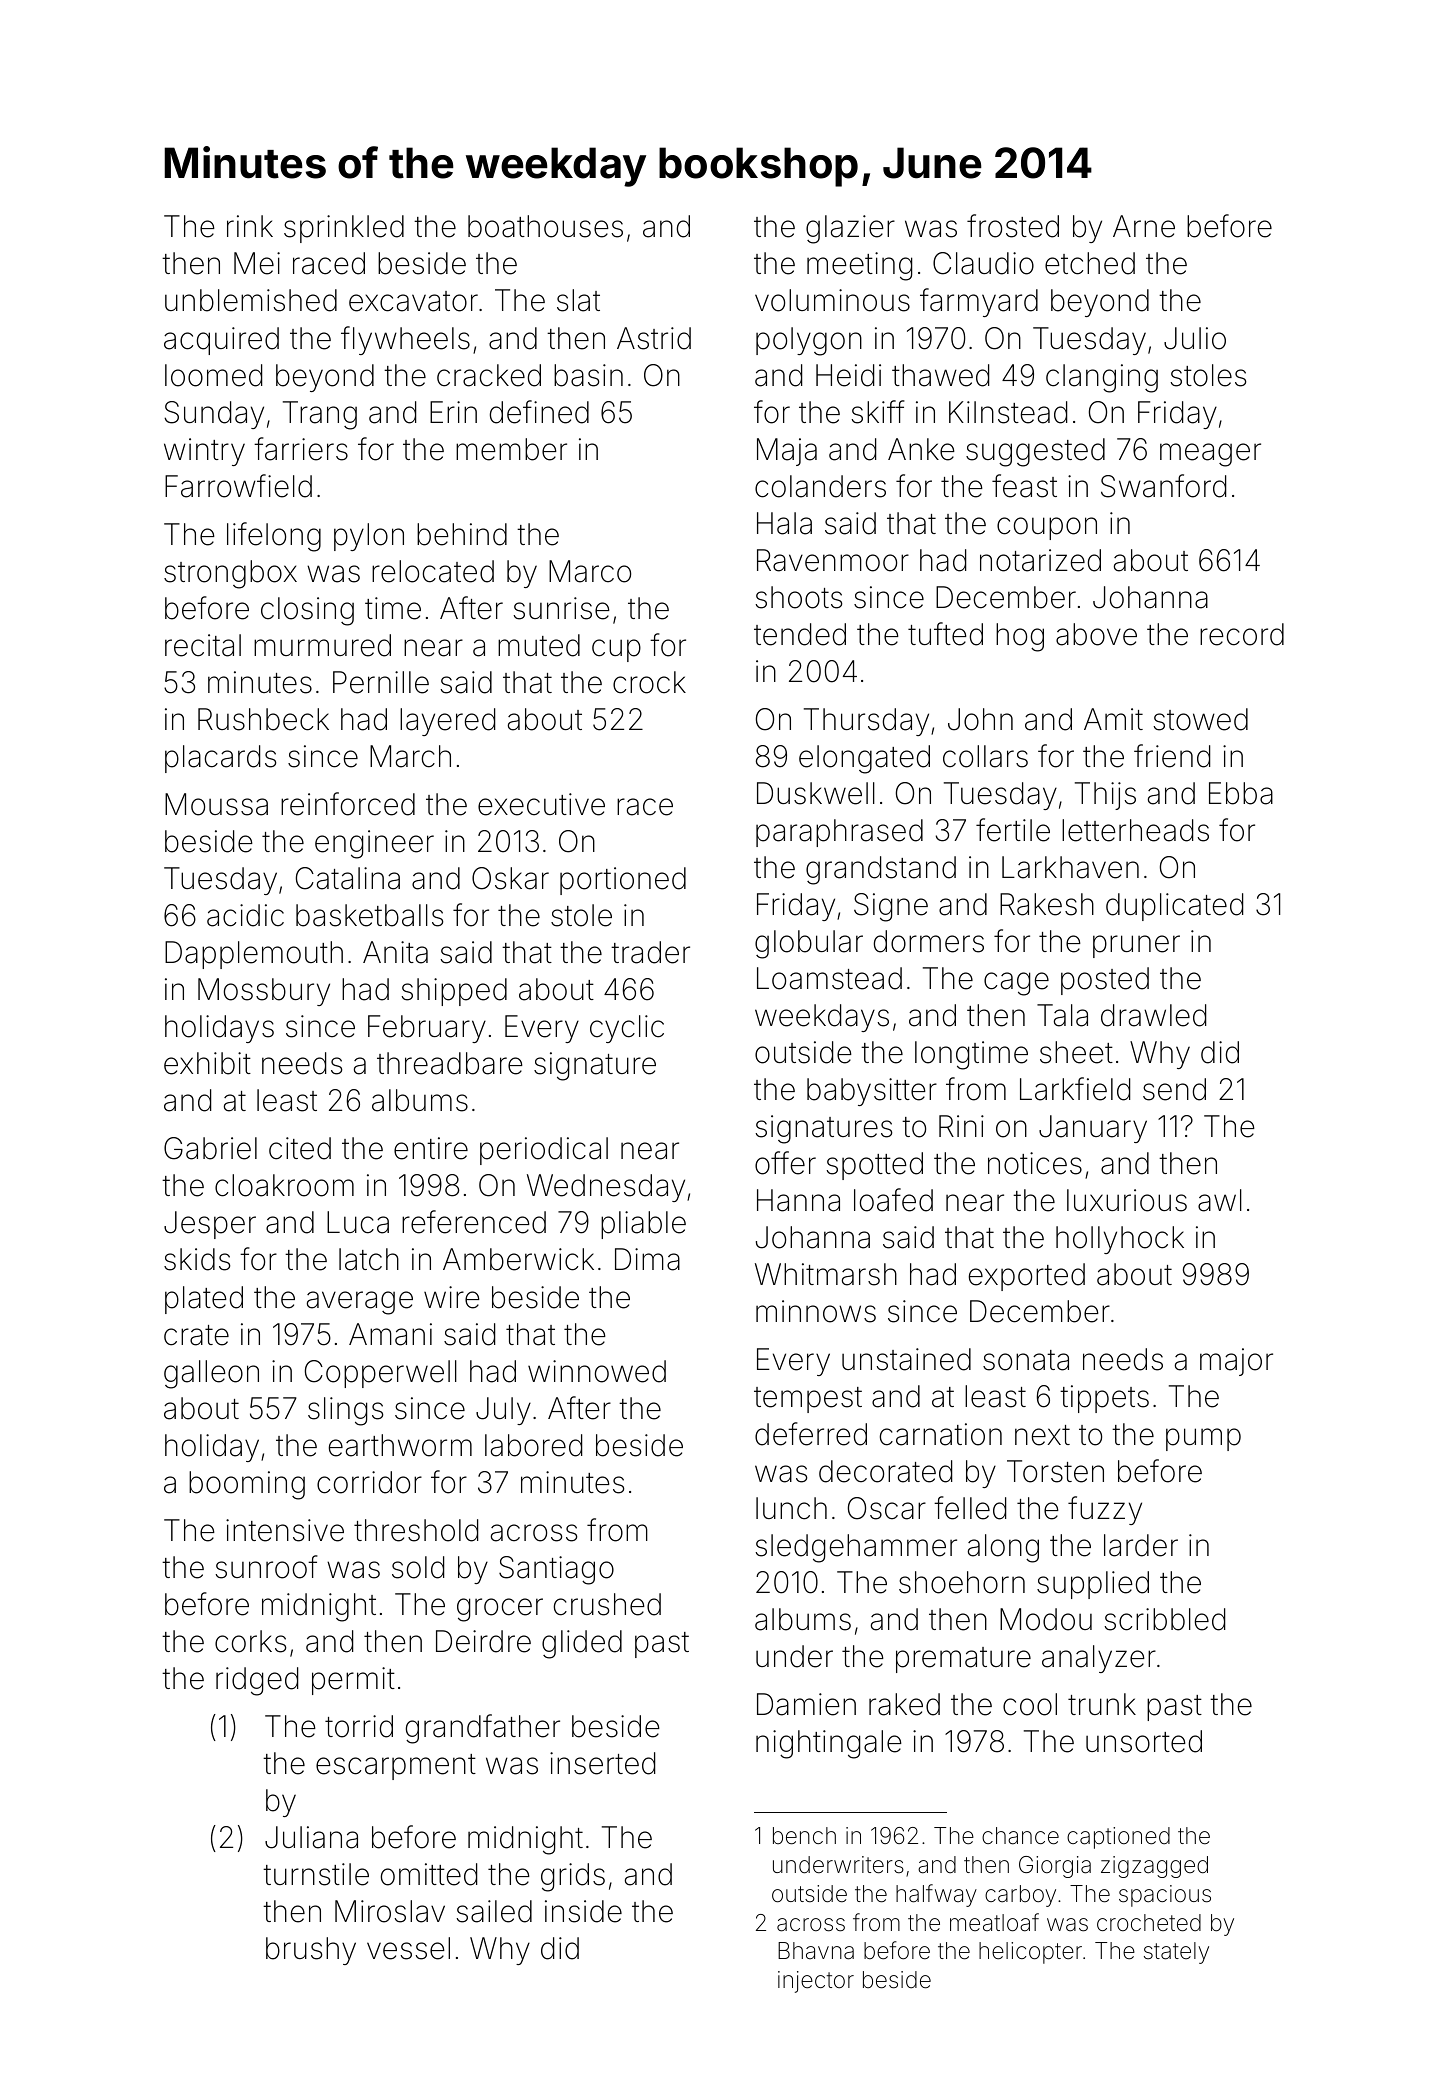  What do you see at coordinates (348, 878) in the page?
I see `Catalina` at bounding box center [348, 878].
